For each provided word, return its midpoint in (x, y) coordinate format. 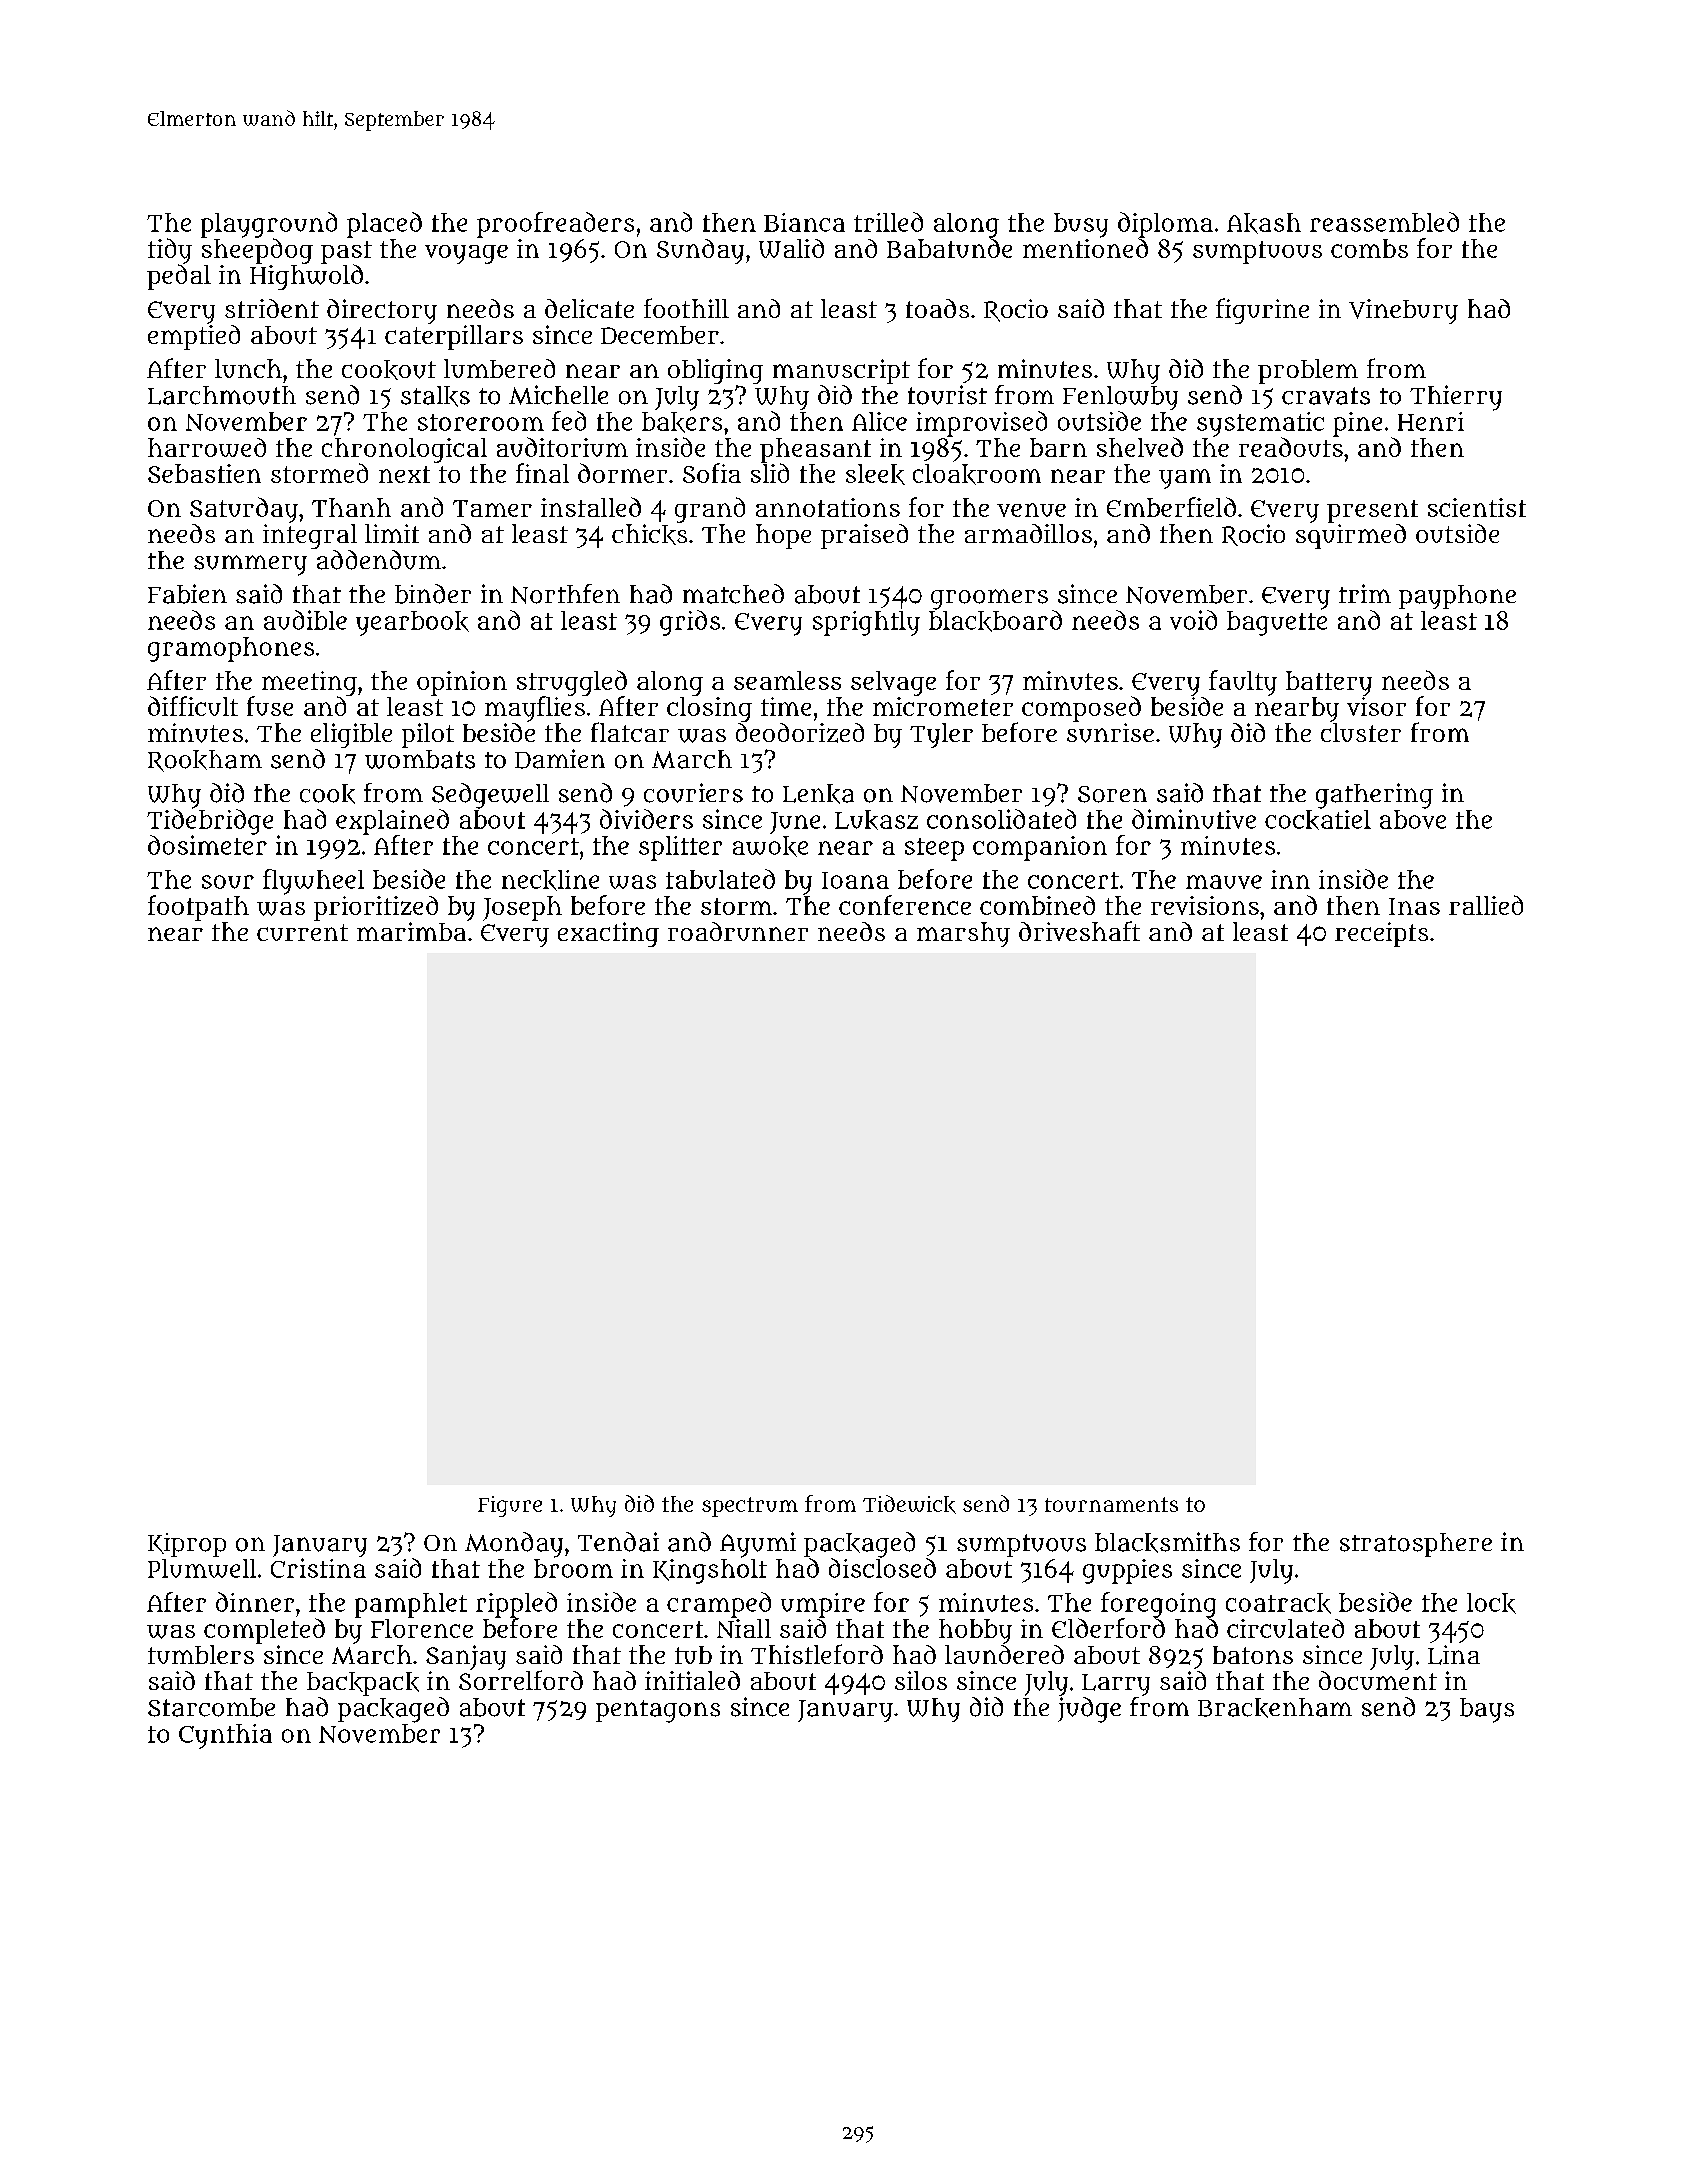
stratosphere (1416, 1545)
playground (269, 225)
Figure (510, 1506)
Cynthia (225, 1736)
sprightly (866, 623)
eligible (351, 735)
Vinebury (1403, 311)
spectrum (750, 1507)
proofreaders (555, 225)
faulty (1243, 683)
